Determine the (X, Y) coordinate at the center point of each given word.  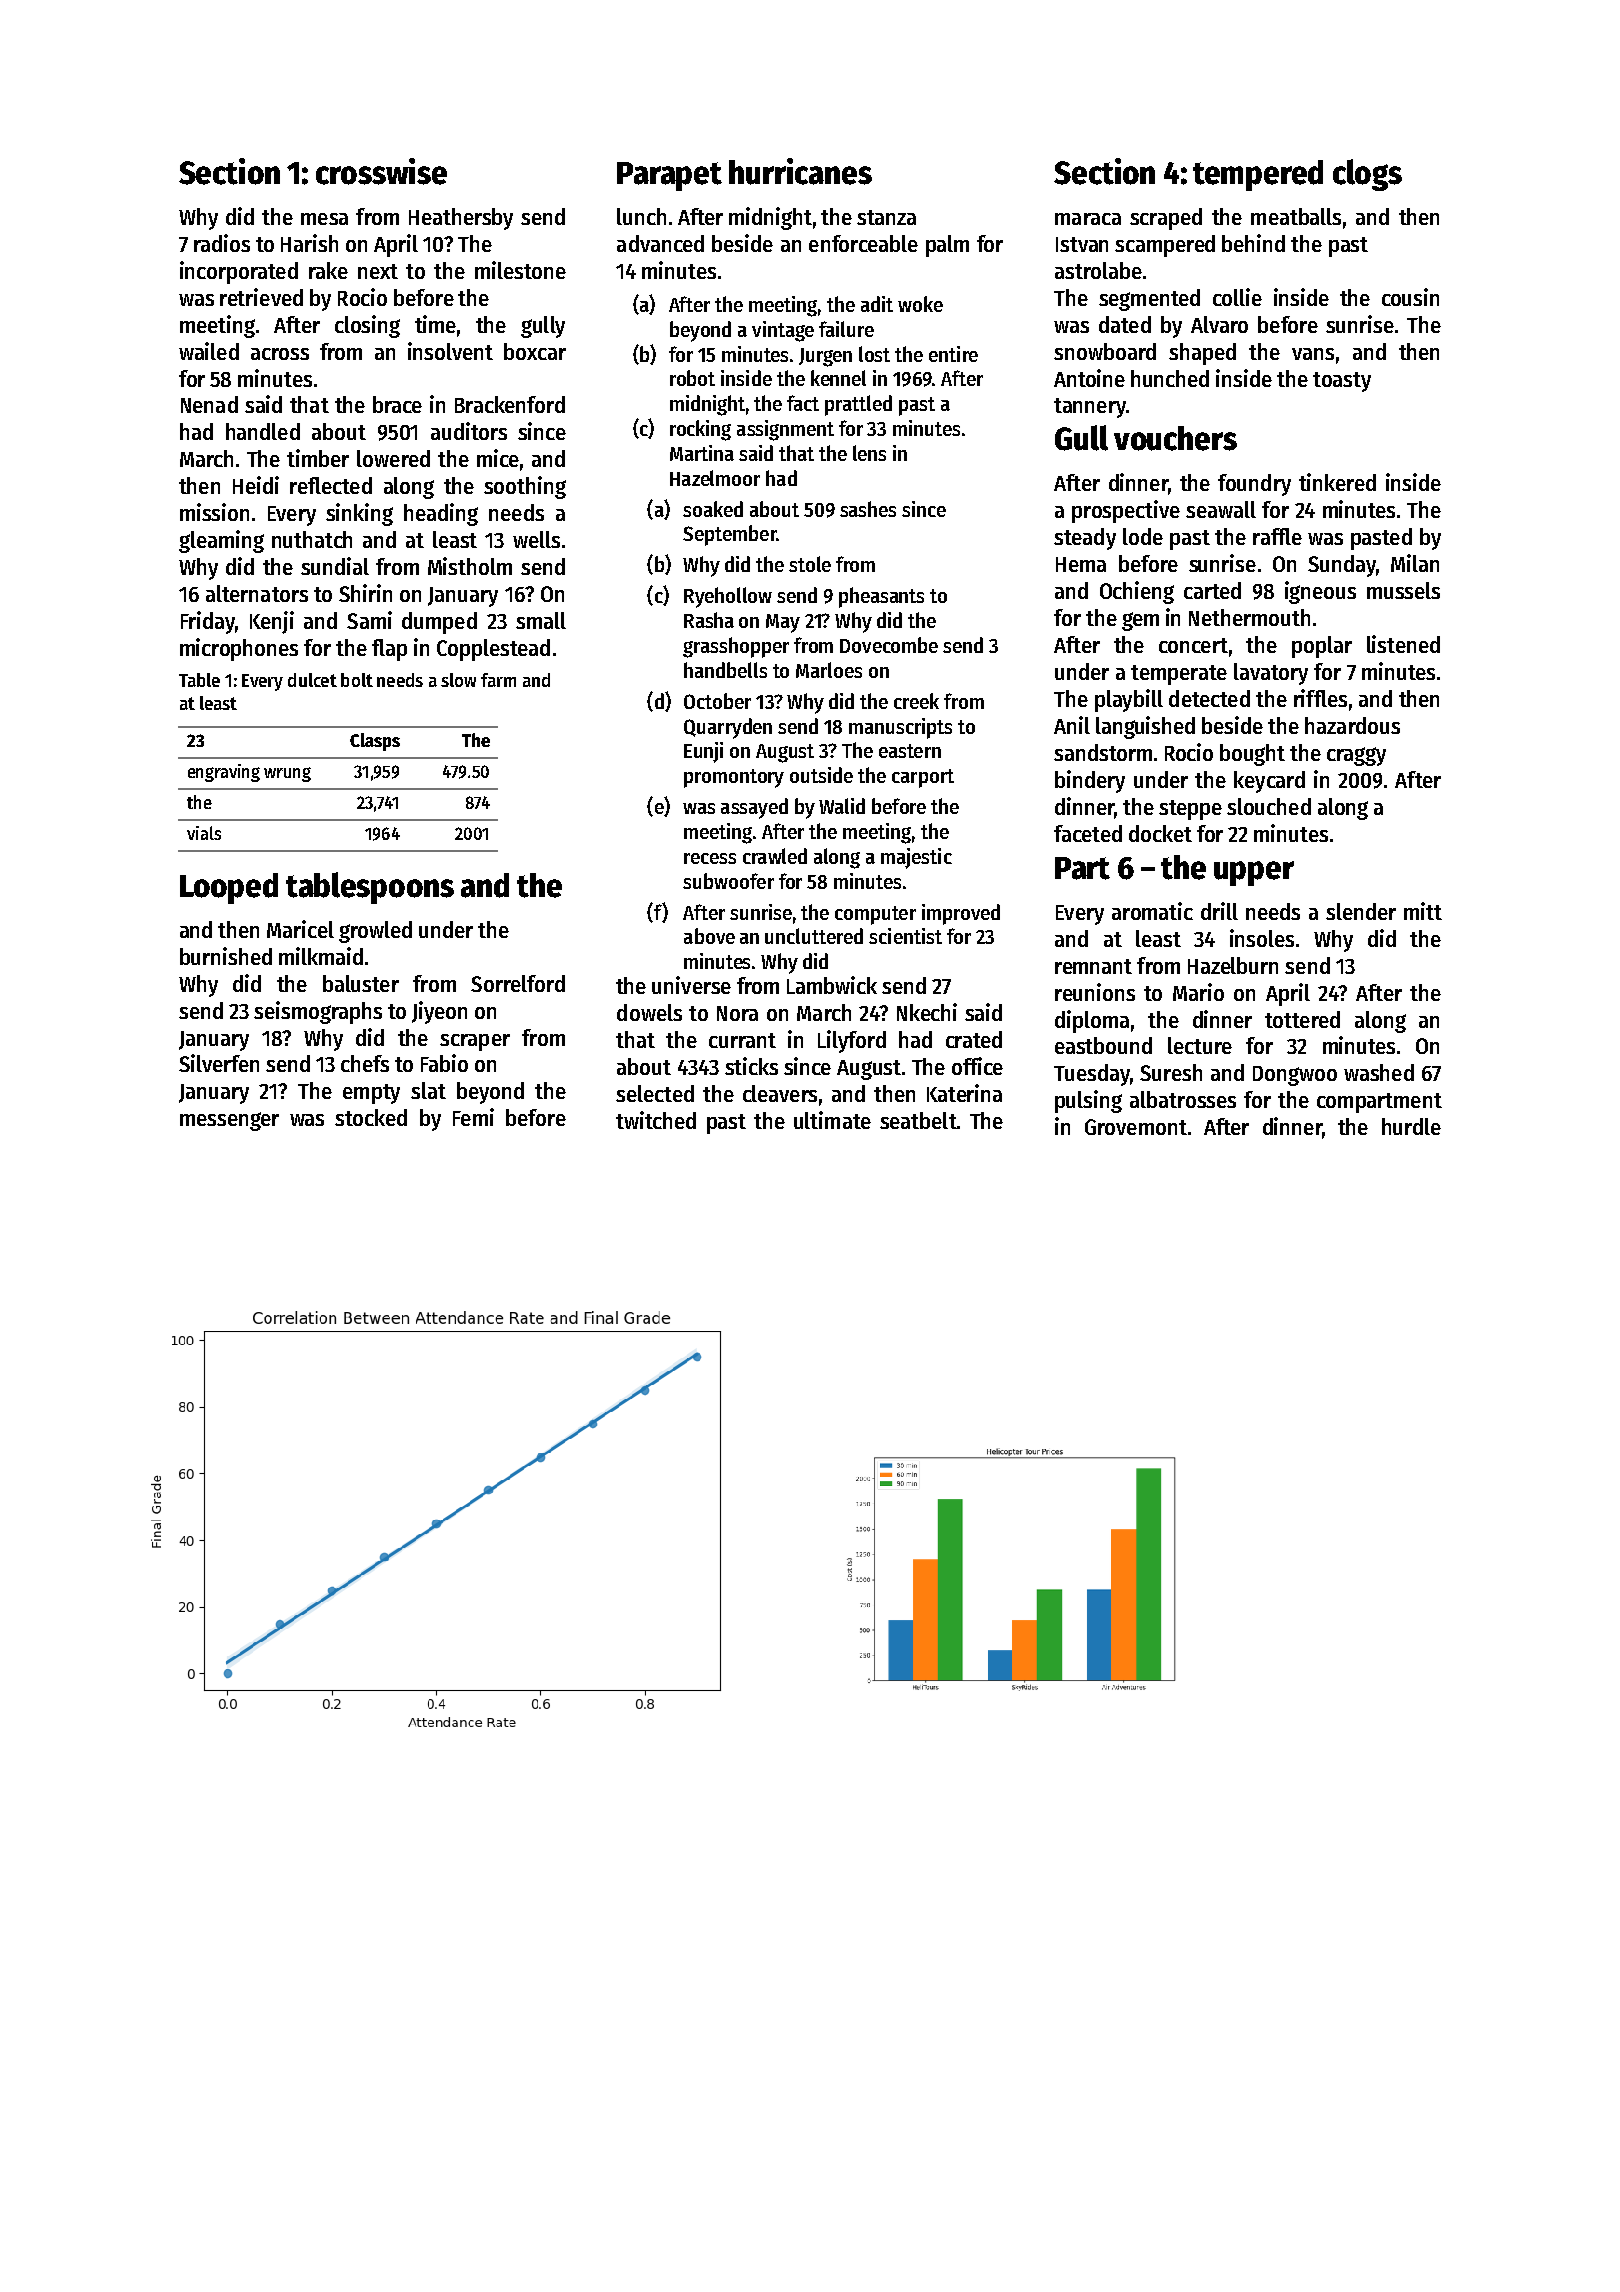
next (378, 271)
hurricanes (800, 171)
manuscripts (900, 728)
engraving (224, 773)
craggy (1356, 756)
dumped (439, 623)
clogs (1367, 175)
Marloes (829, 670)
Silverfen (219, 1063)
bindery (1090, 781)
